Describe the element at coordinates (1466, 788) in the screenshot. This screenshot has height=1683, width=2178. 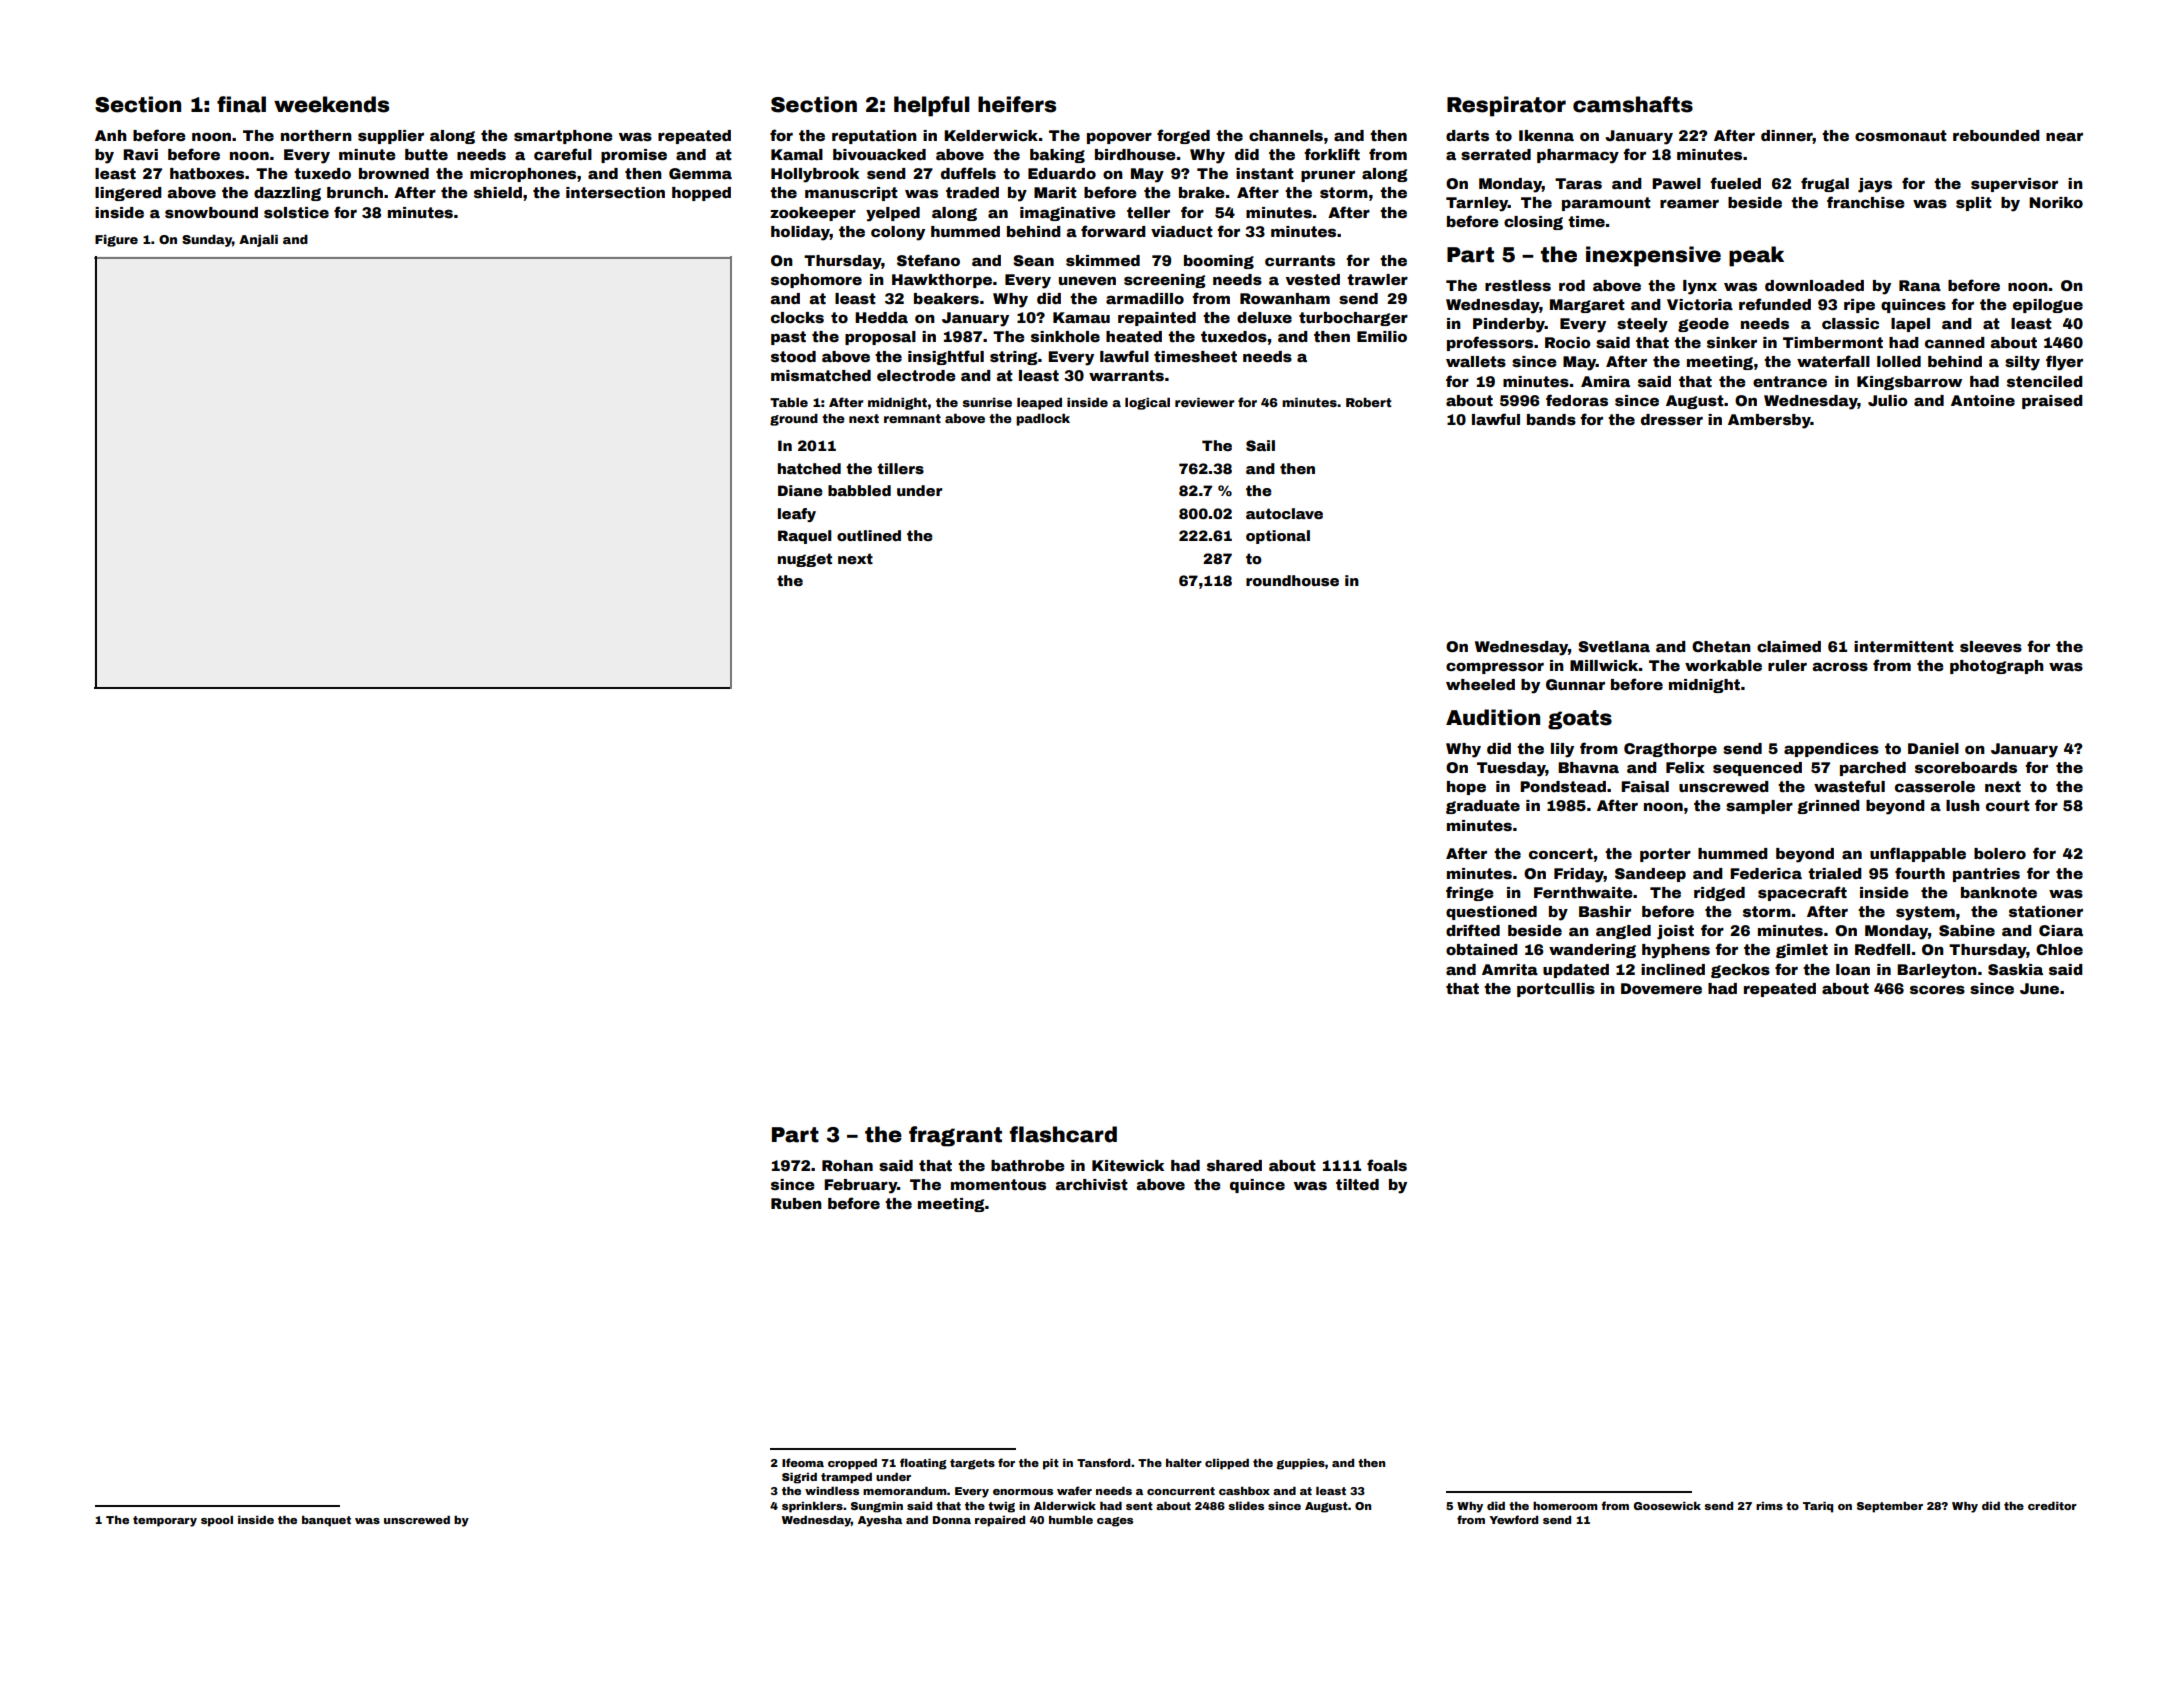
I see `hope` at that location.
